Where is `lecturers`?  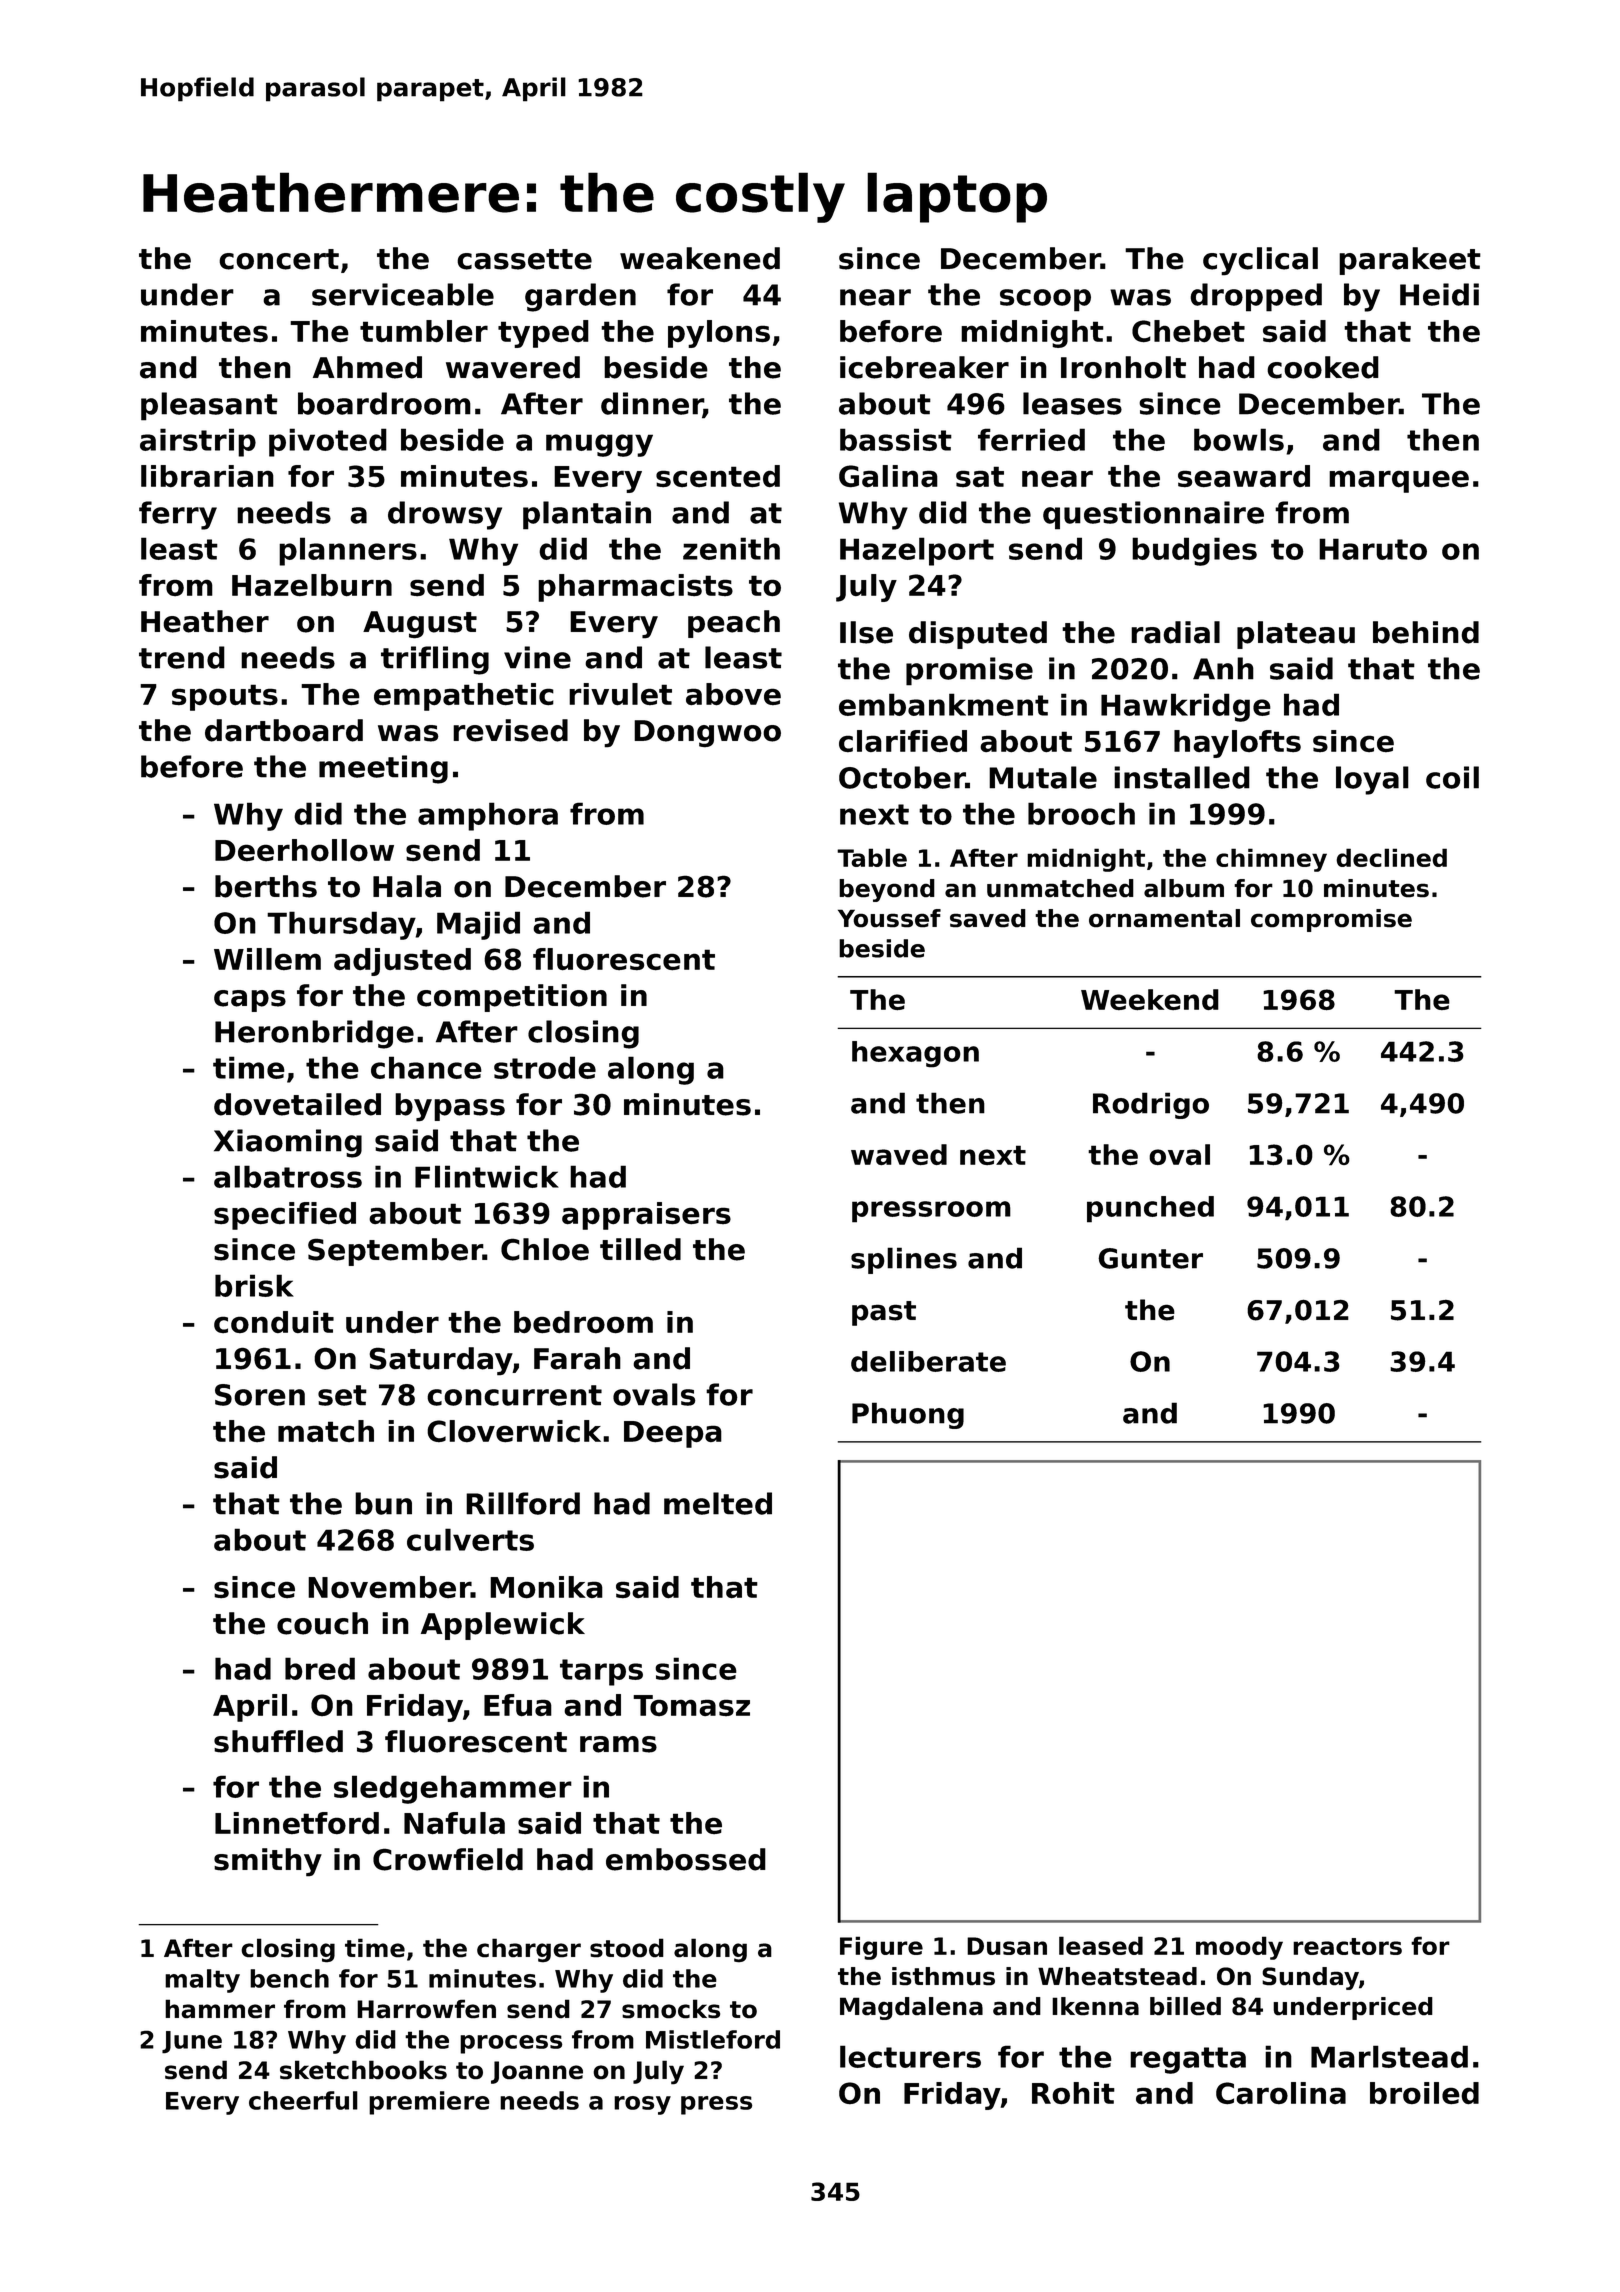
lecturers is located at coordinates (910, 2056).
